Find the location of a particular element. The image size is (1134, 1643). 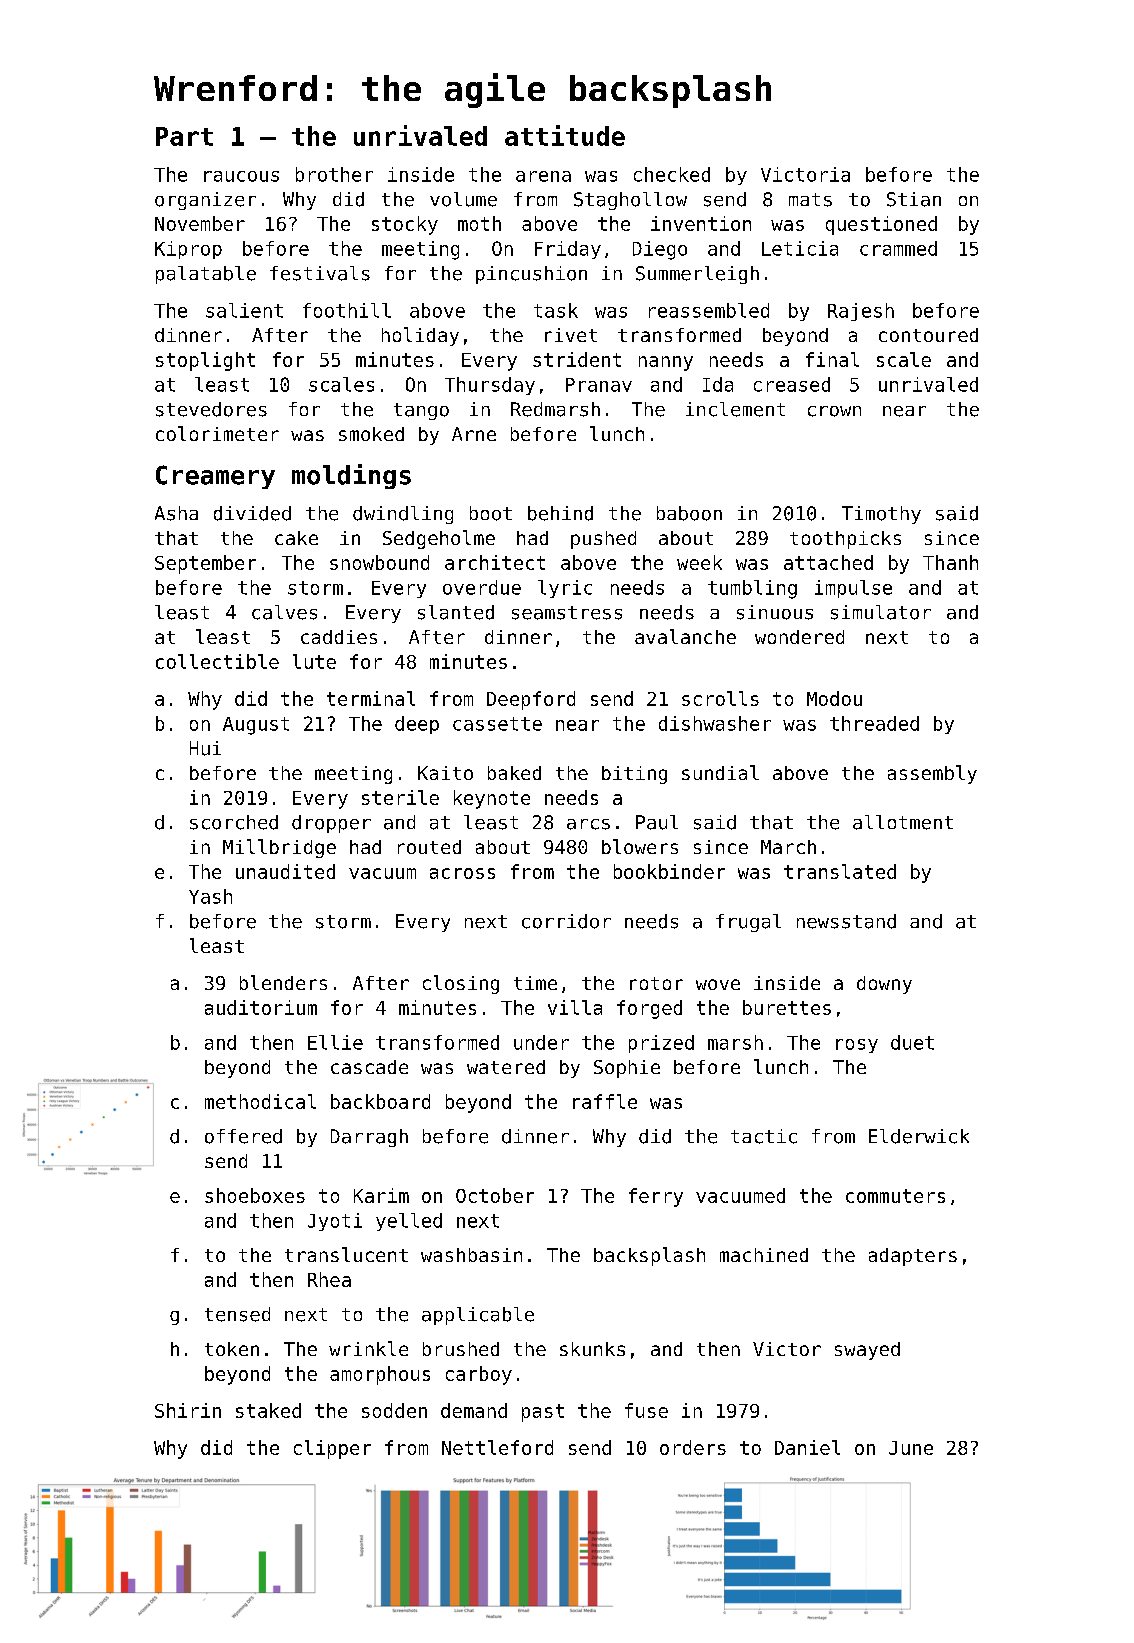

mats is located at coordinates (810, 200).
